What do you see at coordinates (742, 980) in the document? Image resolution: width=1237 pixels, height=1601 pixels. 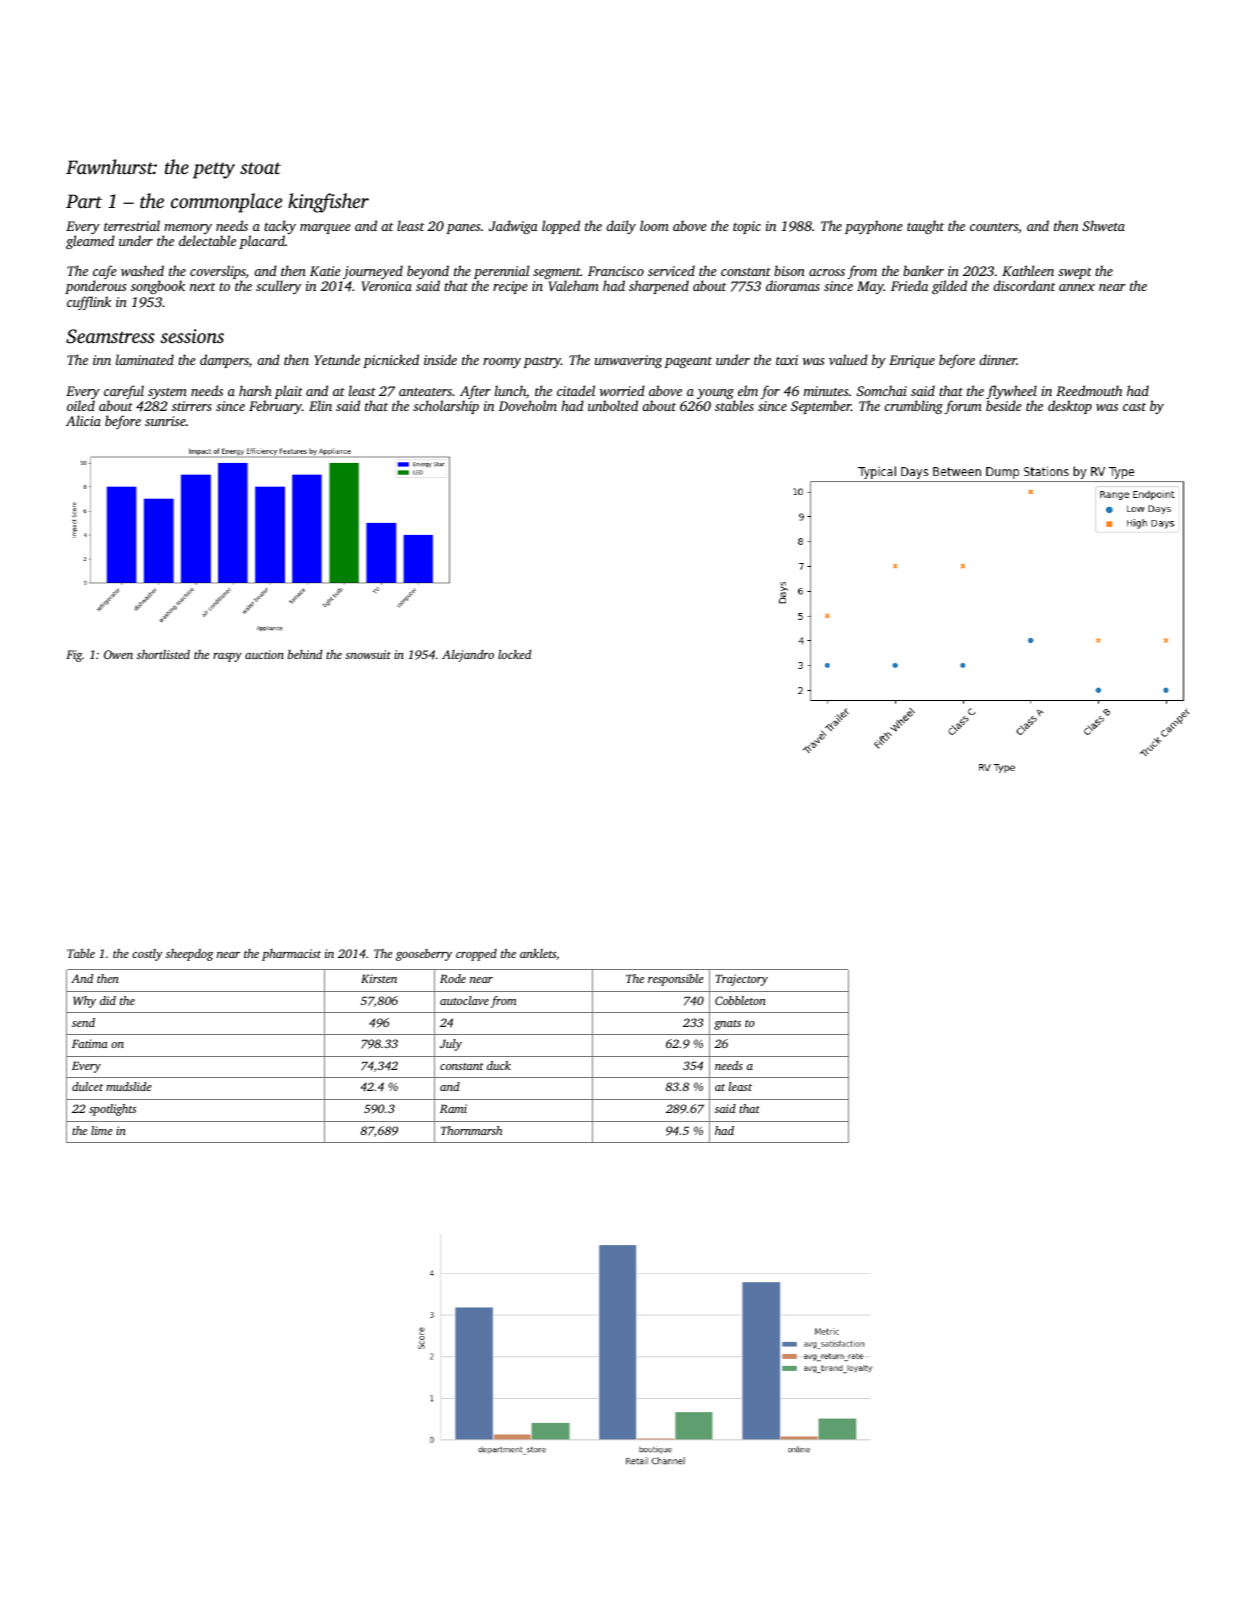 I see `Trajectory` at bounding box center [742, 980].
